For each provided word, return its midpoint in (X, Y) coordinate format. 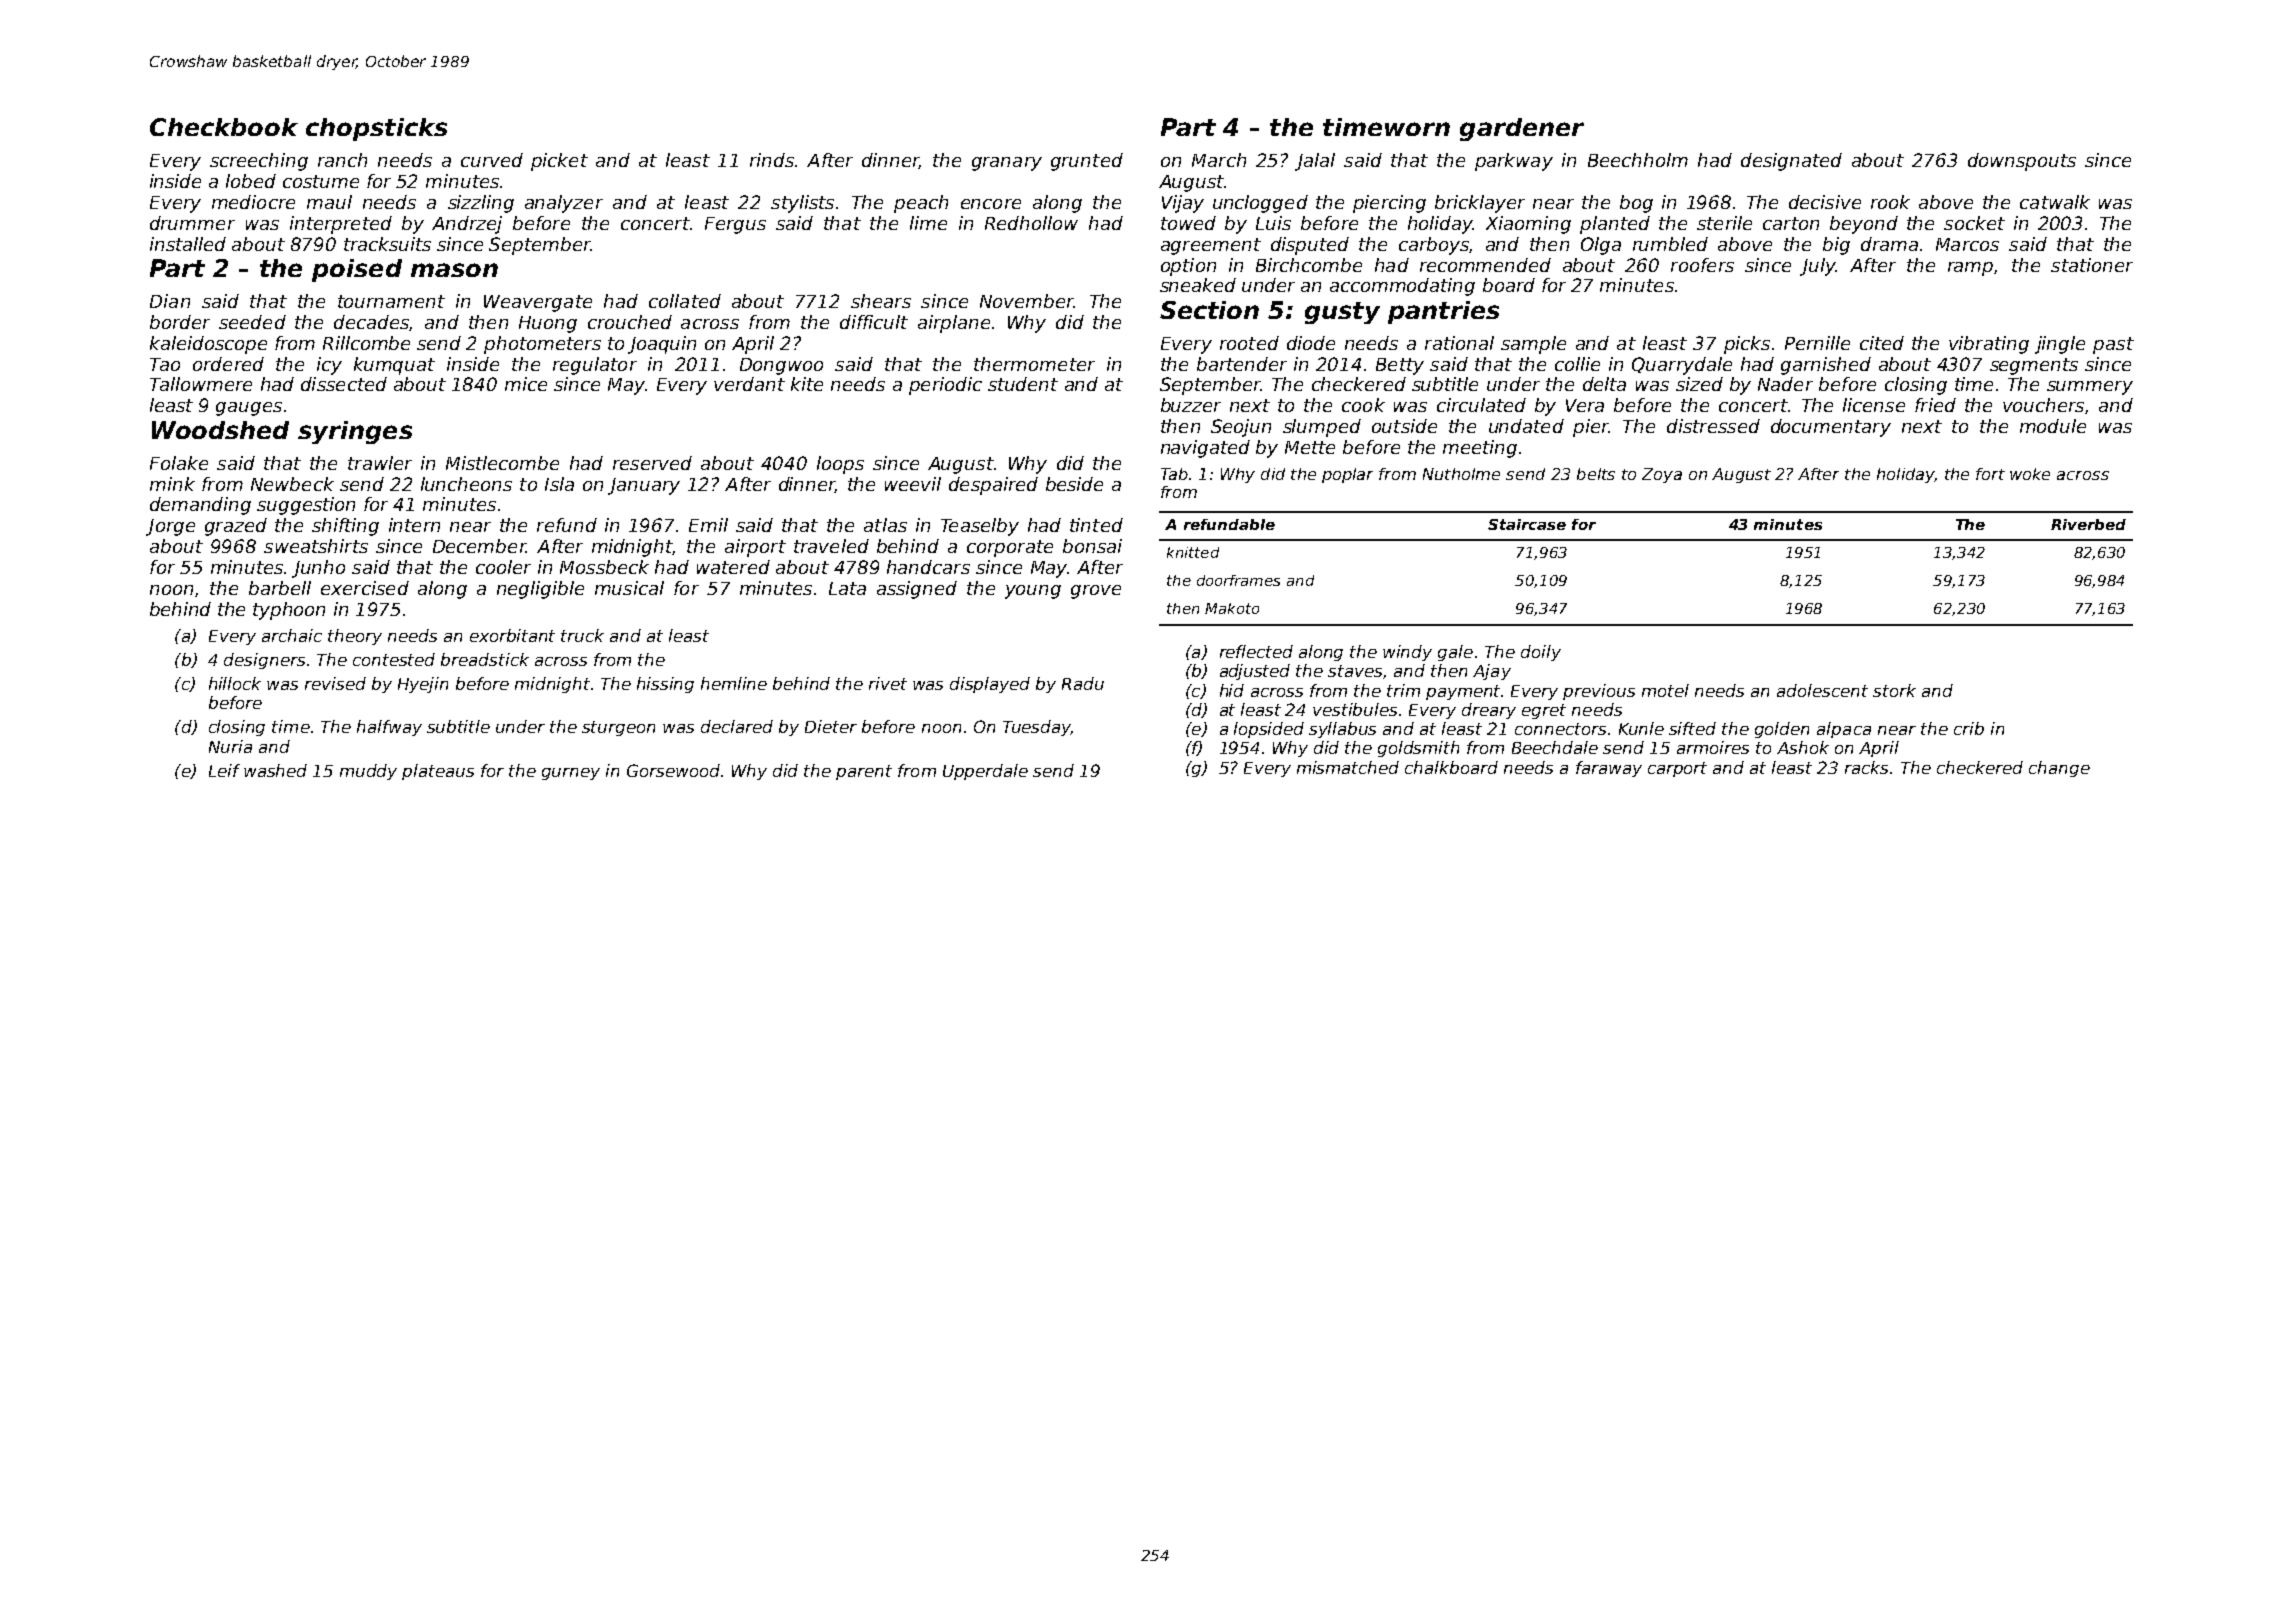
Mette (1310, 447)
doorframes (1238, 580)
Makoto (1232, 608)
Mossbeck (604, 567)
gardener (1522, 129)
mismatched (1348, 767)
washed (275, 770)
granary (1007, 164)
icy (329, 366)
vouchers (2043, 405)
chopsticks (376, 129)
